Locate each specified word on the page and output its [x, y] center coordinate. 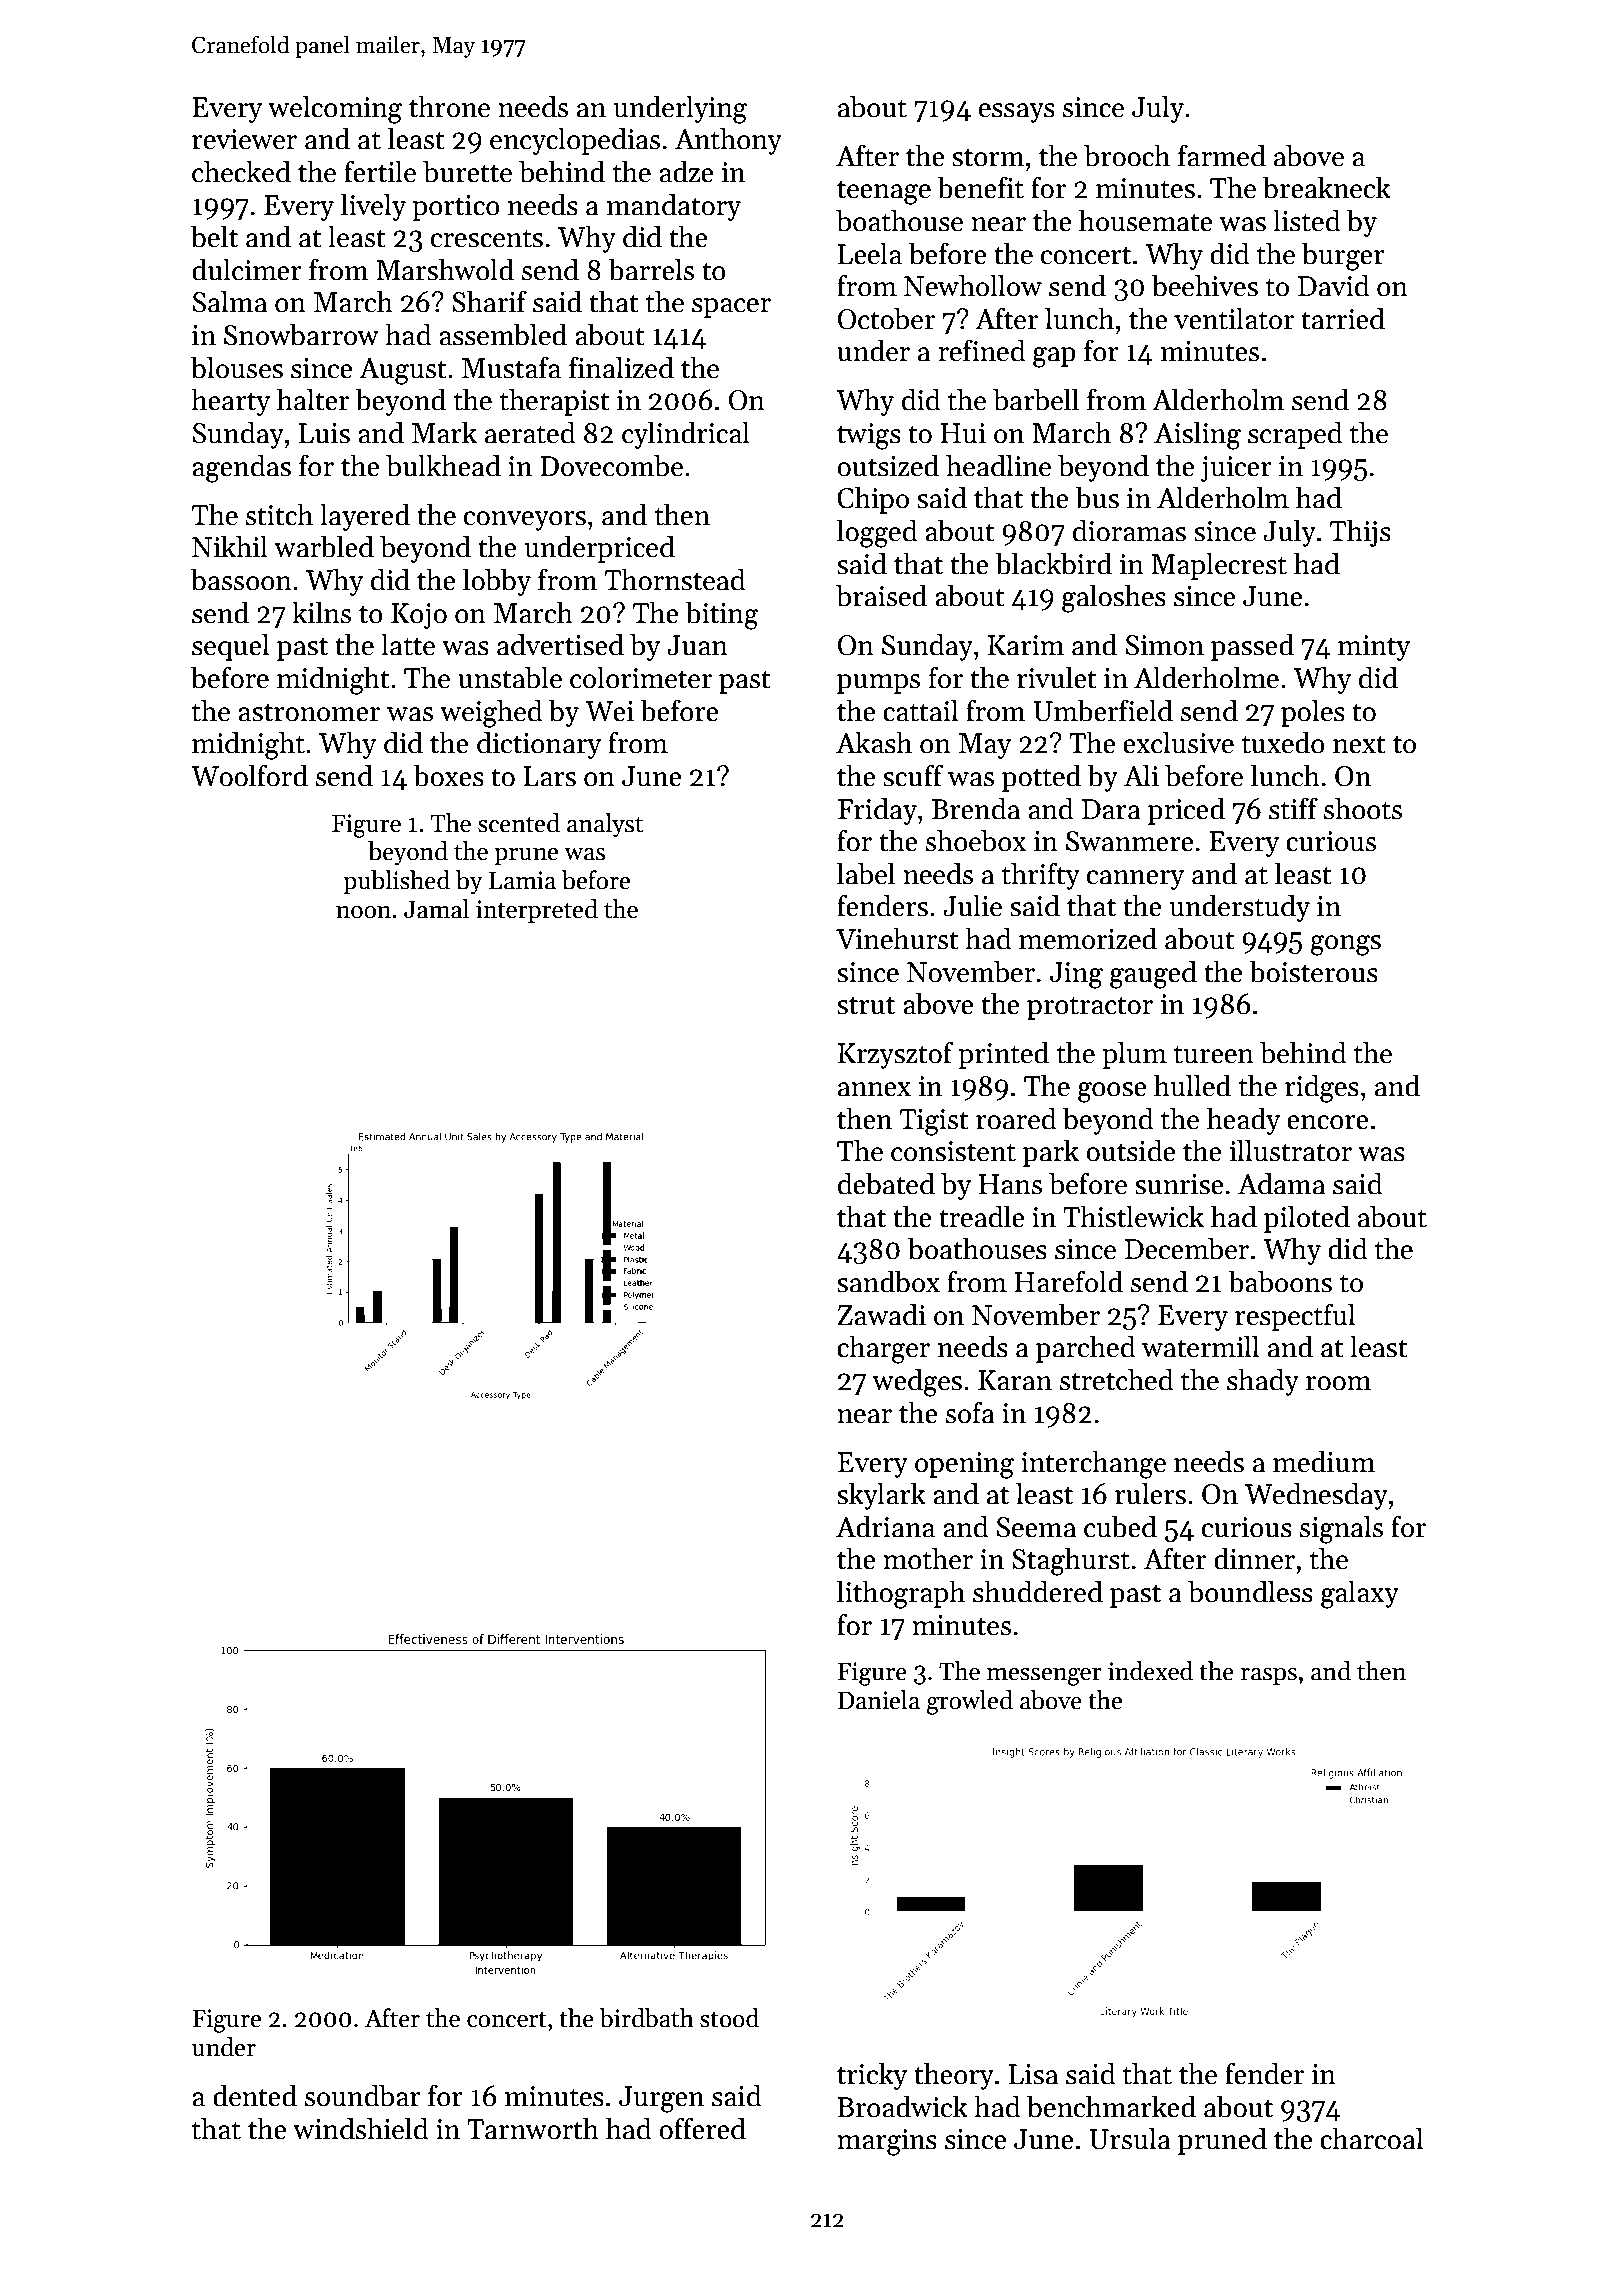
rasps [1268, 1676]
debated [886, 1183]
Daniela [879, 1700]
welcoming [335, 109]
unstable [510, 677]
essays [1017, 113]
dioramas [1129, 530]
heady [1244, 1121]
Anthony [728, 141]
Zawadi [881, 1314]
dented [255, 2095]
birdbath [646, 2018]
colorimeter [641, 677]
